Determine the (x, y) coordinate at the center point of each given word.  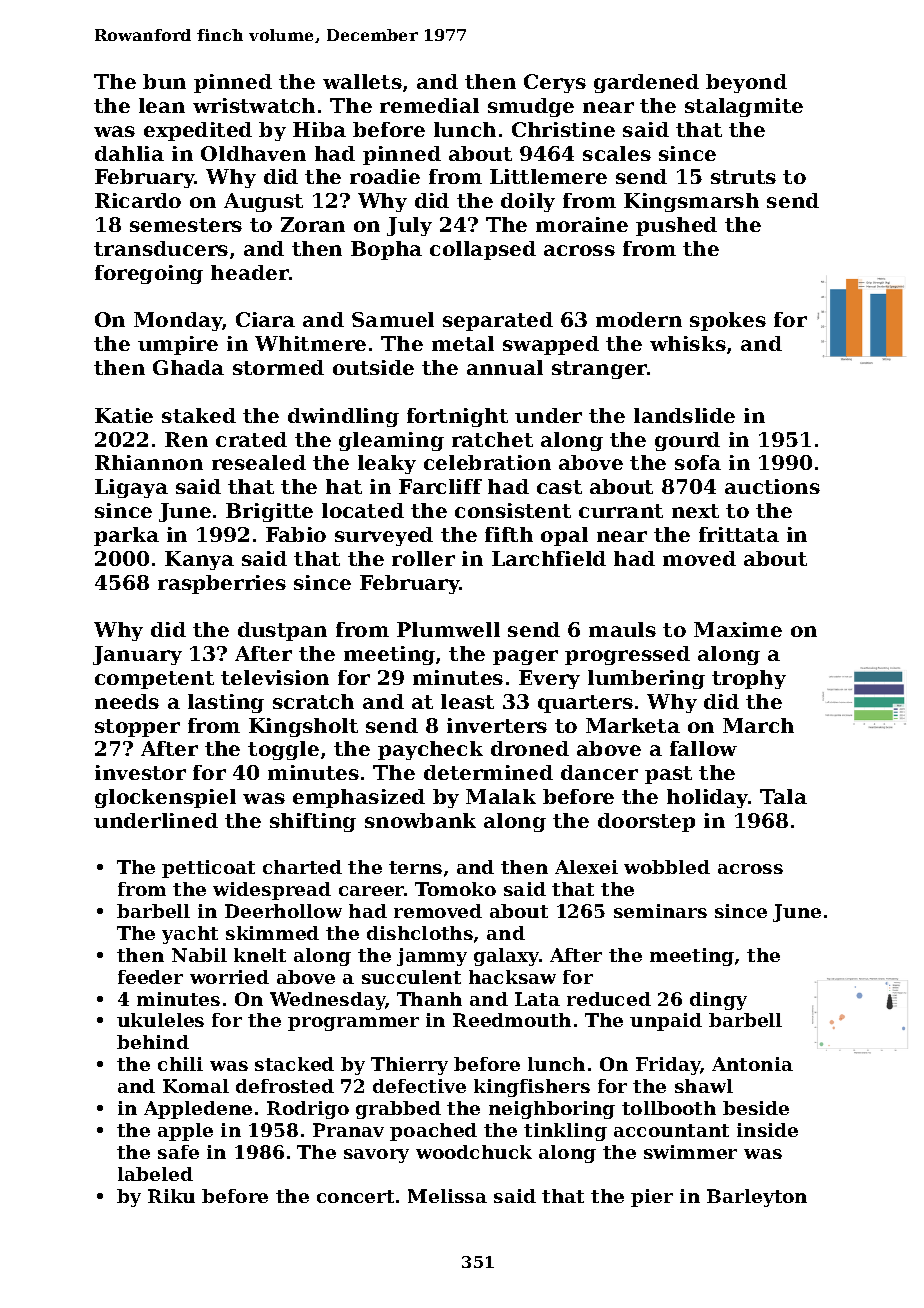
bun (164, 81)
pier (652, 1198)
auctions (772, 486)
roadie (385, 176)
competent (154, 680)
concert (355, 1196)
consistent (513, 510)
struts (743, 177)
